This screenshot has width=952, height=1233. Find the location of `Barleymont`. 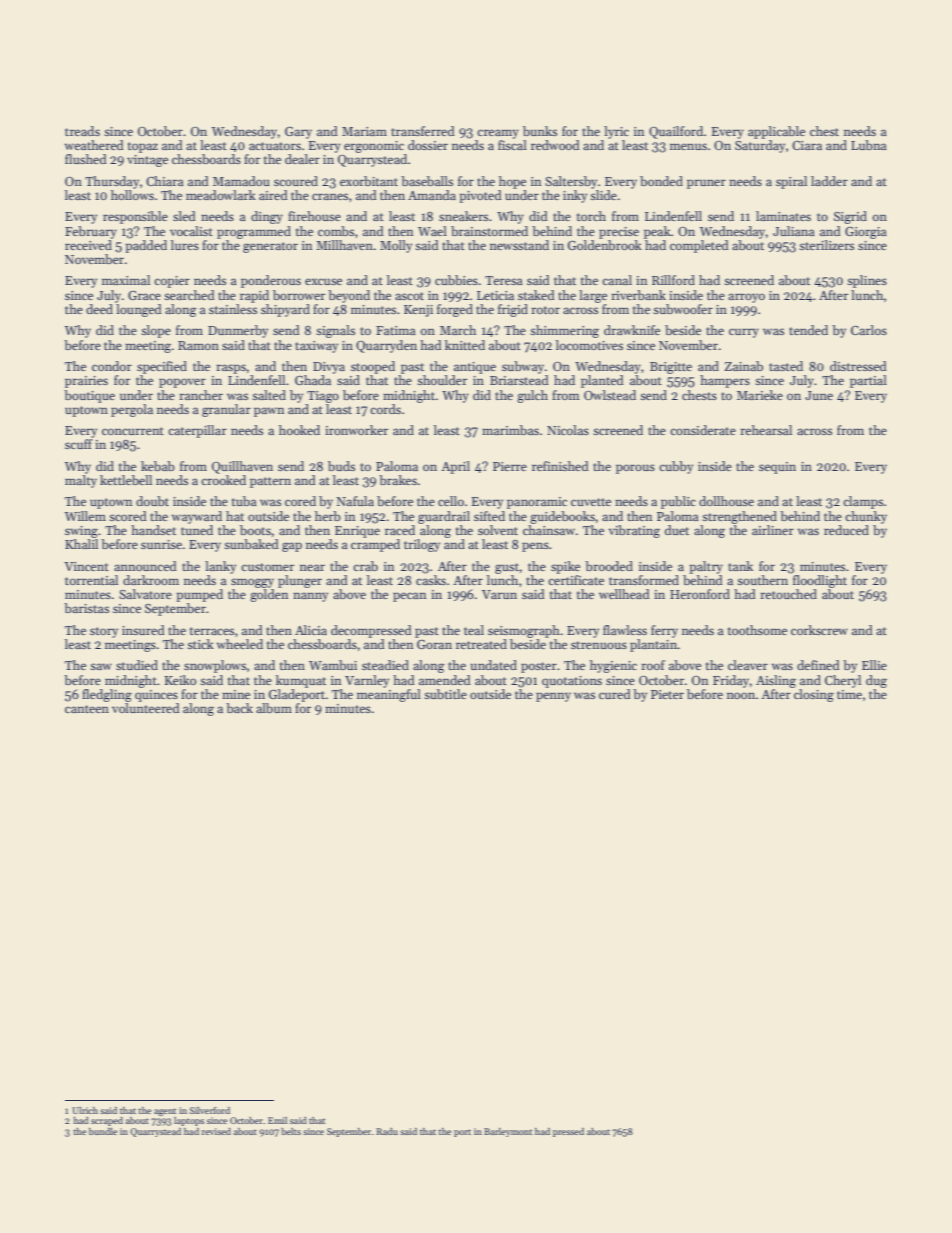

Barleymont is located at coordinates (508, 1132).
